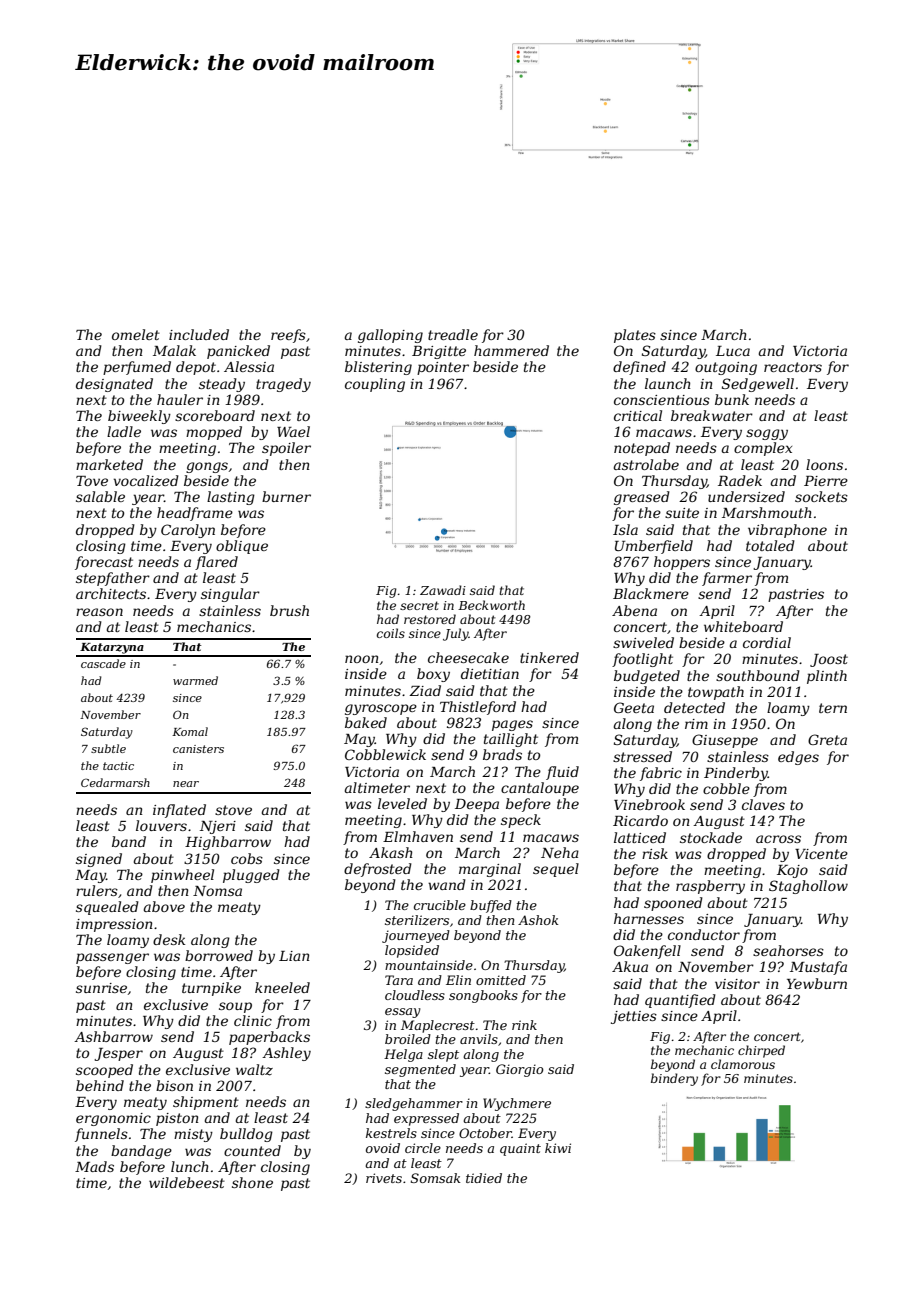  What do you see at coordinates (118, 766) in the image?
I see `tactic` at bounding box center [118, 766].
